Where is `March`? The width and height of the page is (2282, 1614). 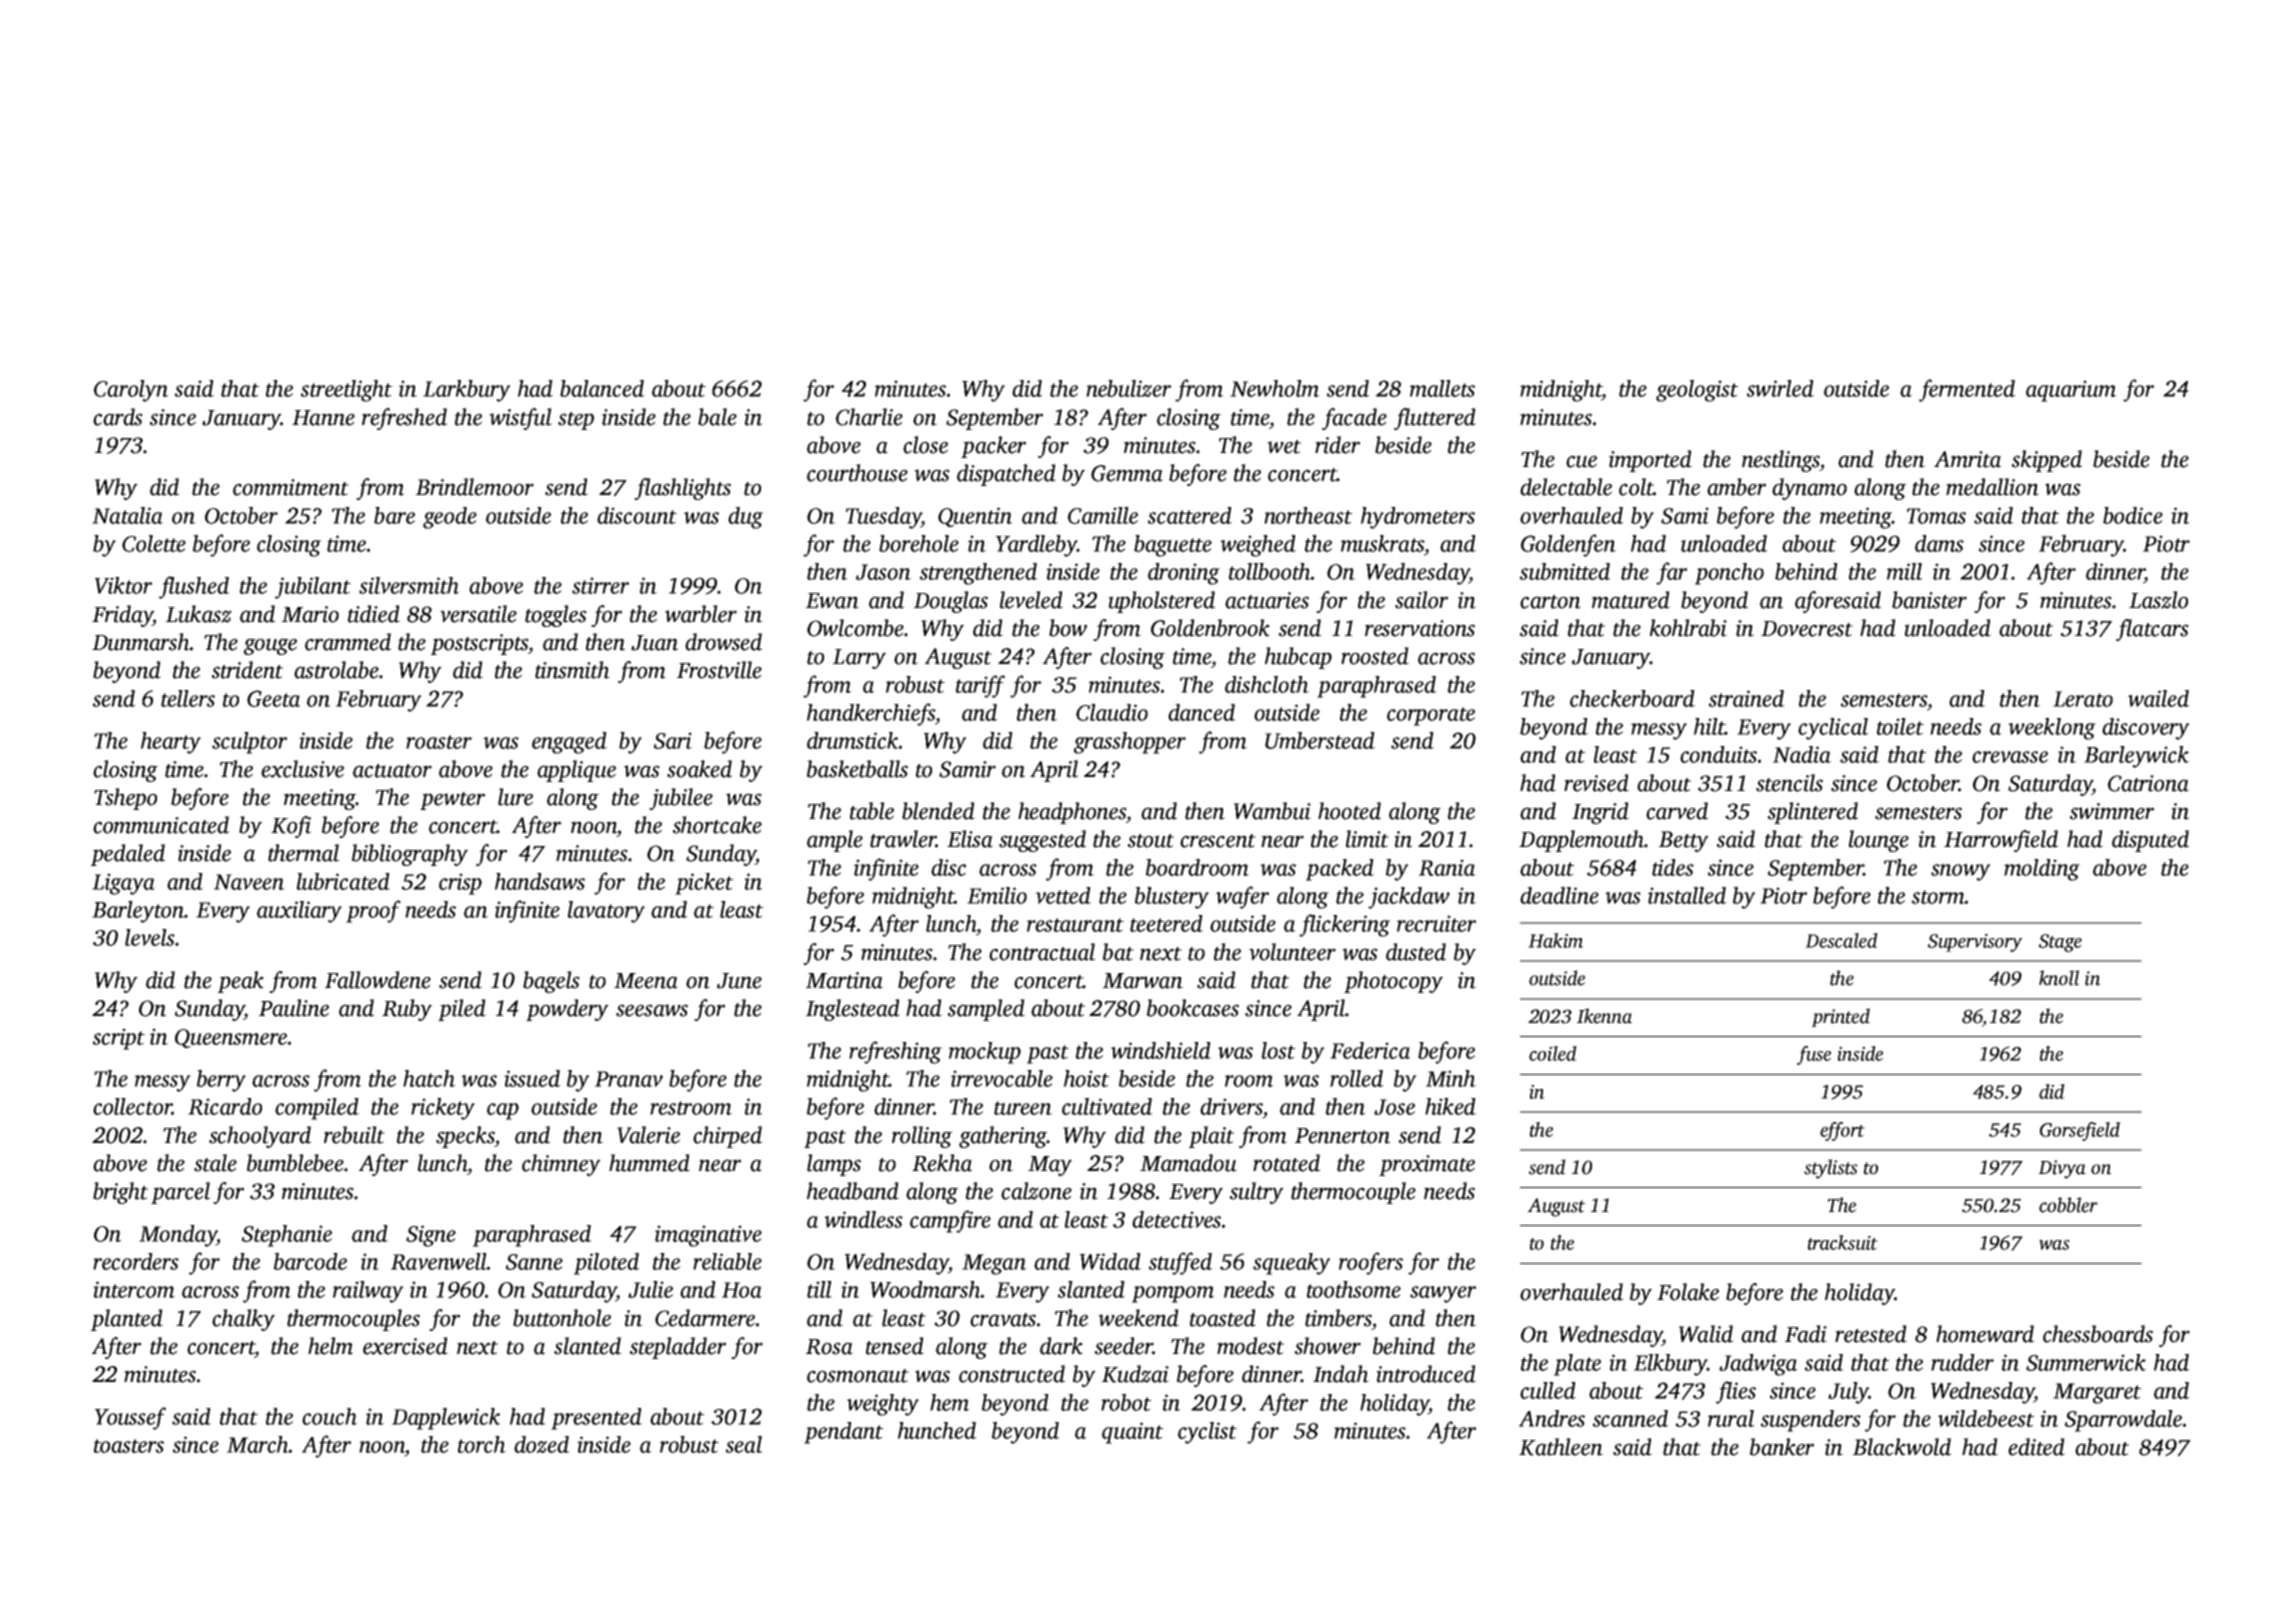 March is located at coordinates (258, 1444).
